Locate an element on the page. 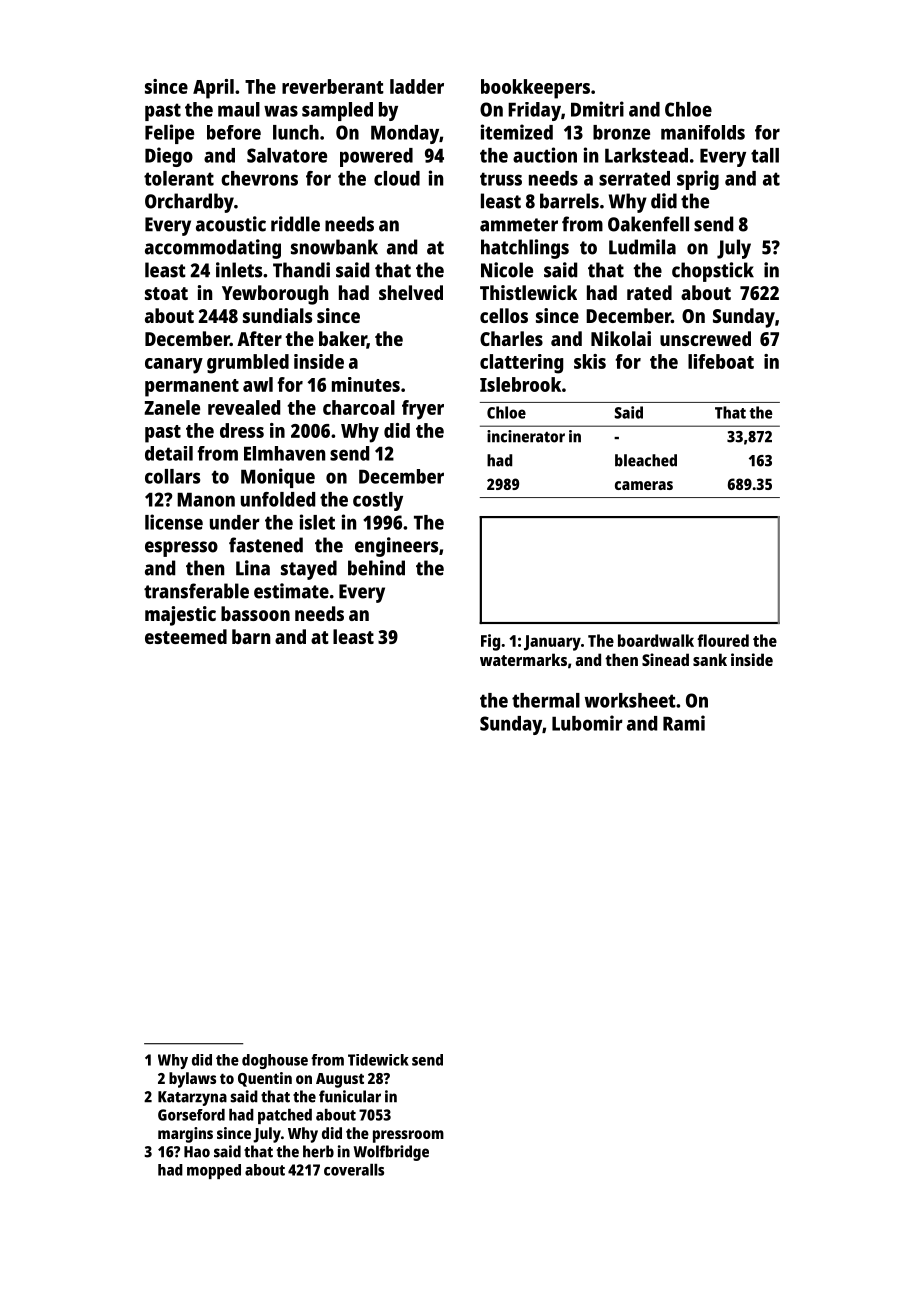  watermarks is located at coordinates (523, 659).
